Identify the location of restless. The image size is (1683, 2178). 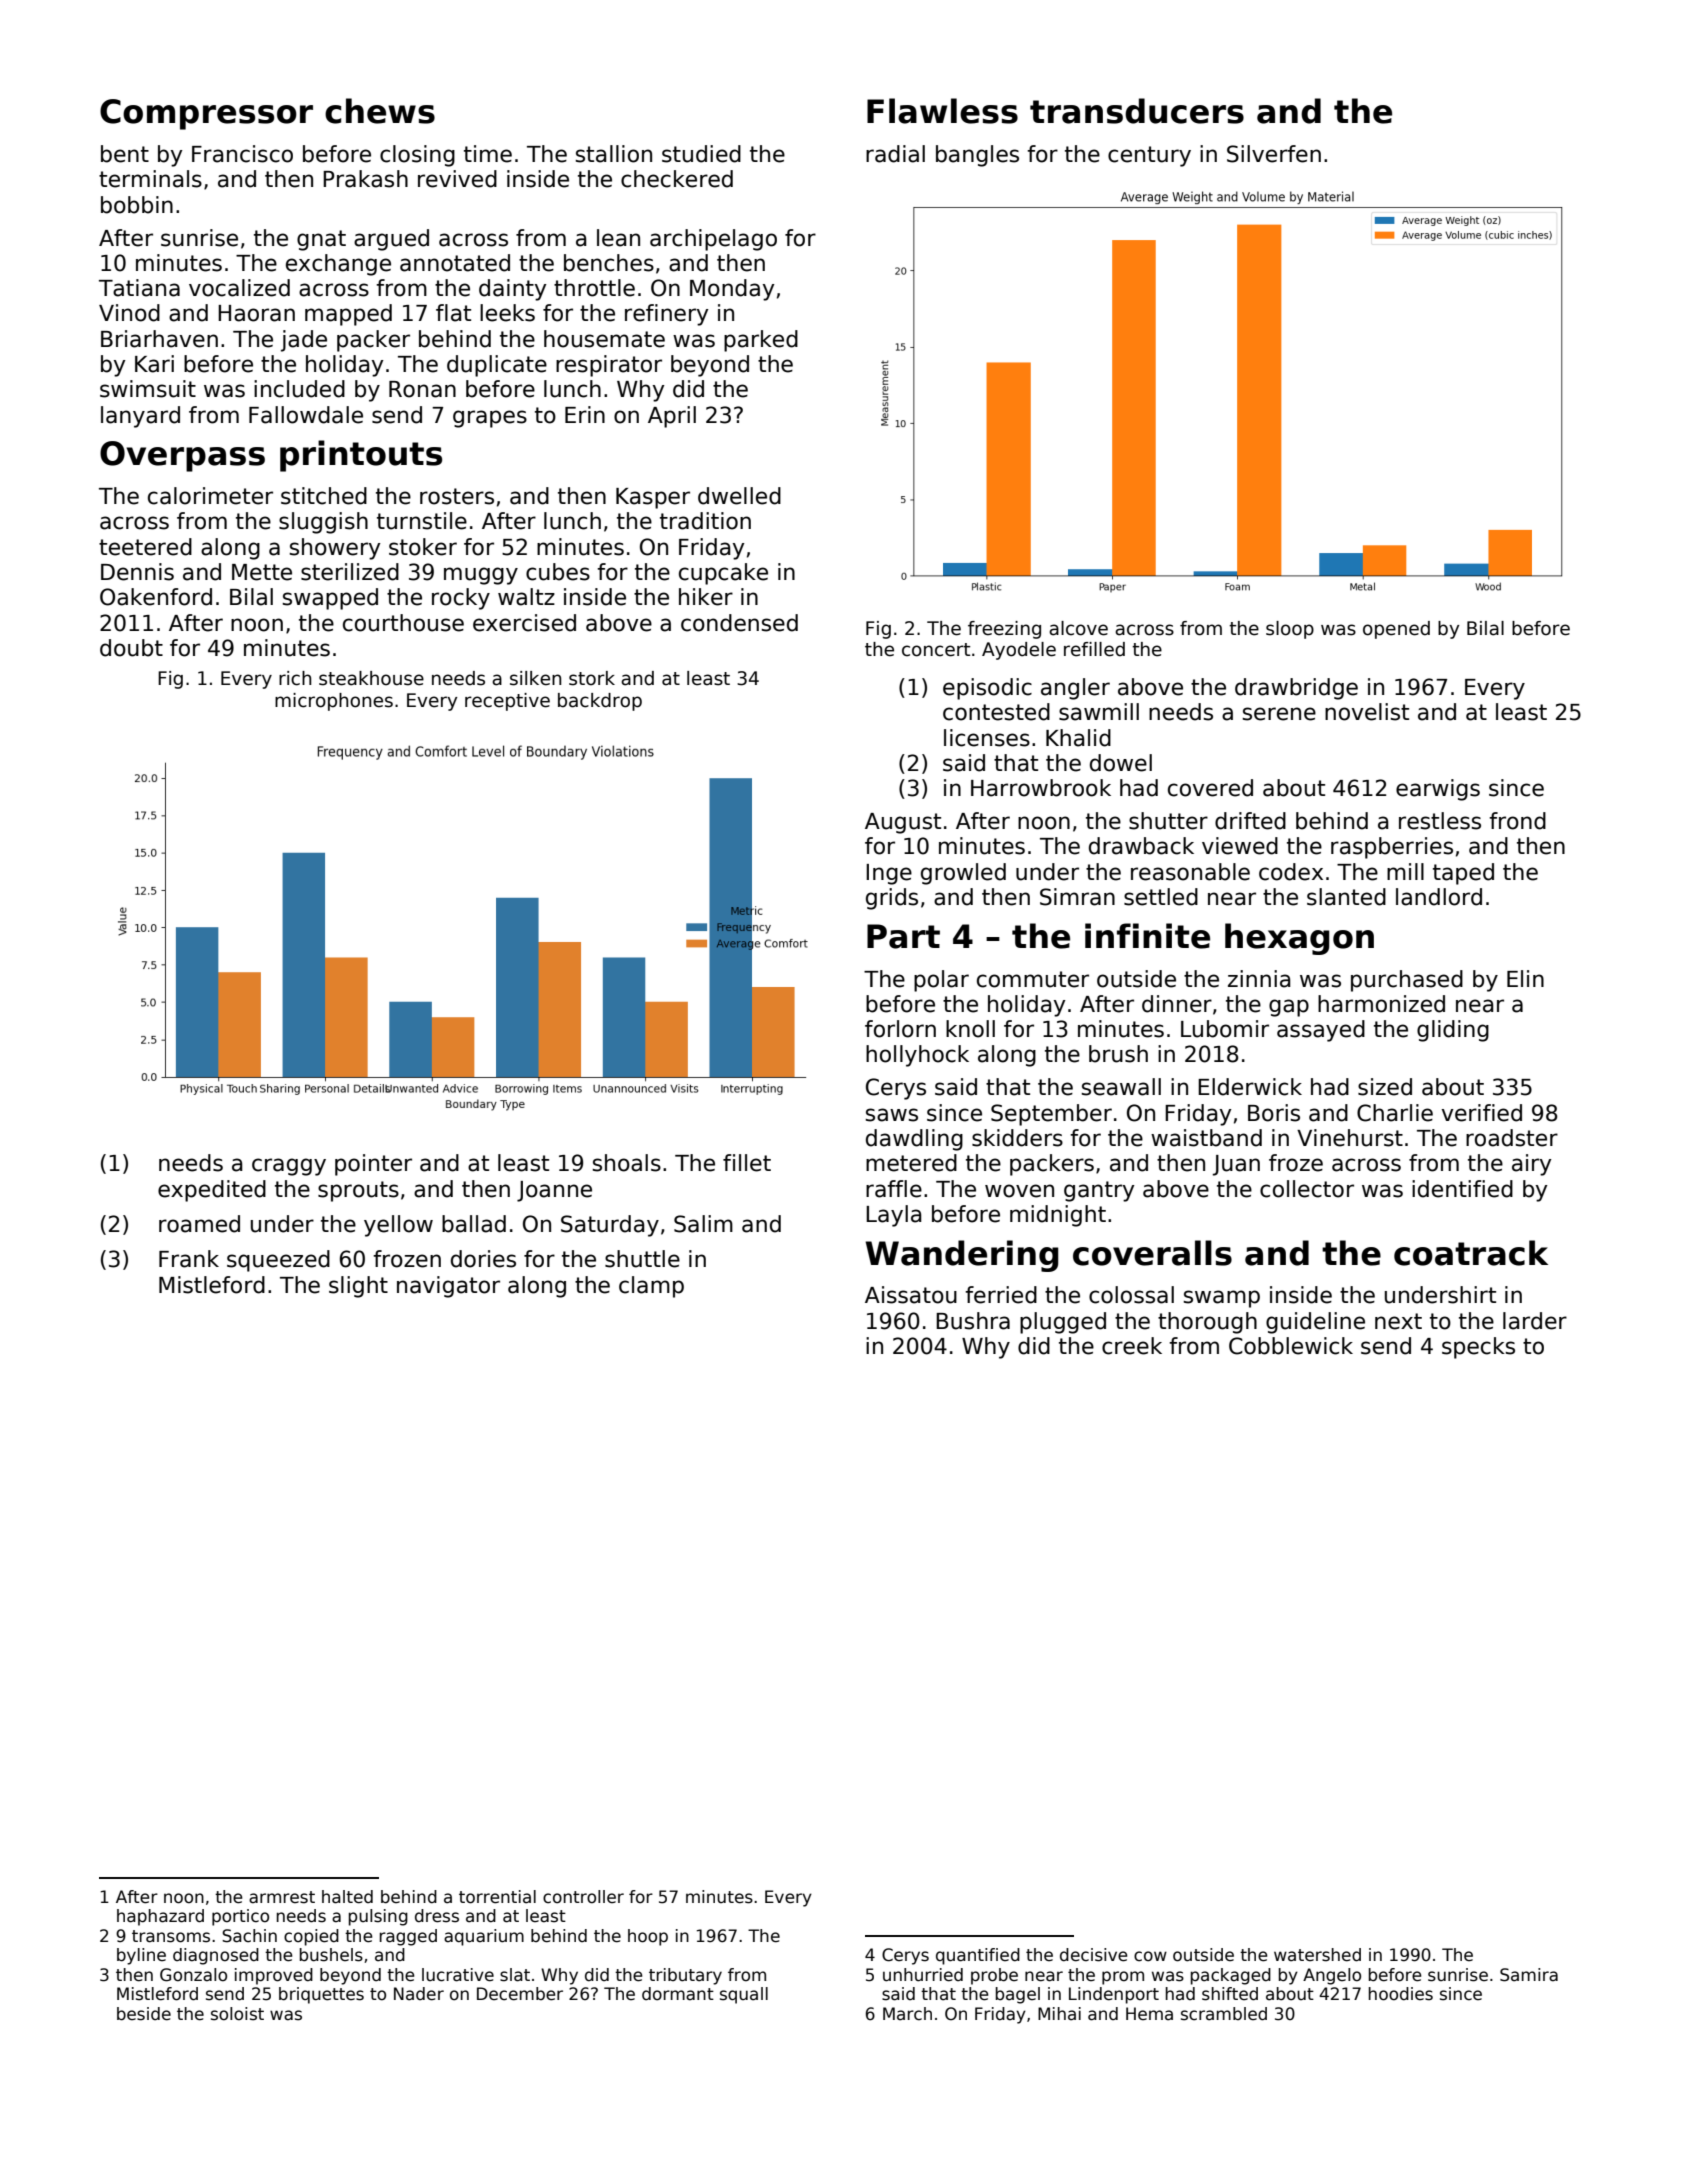
(1440, 821).
